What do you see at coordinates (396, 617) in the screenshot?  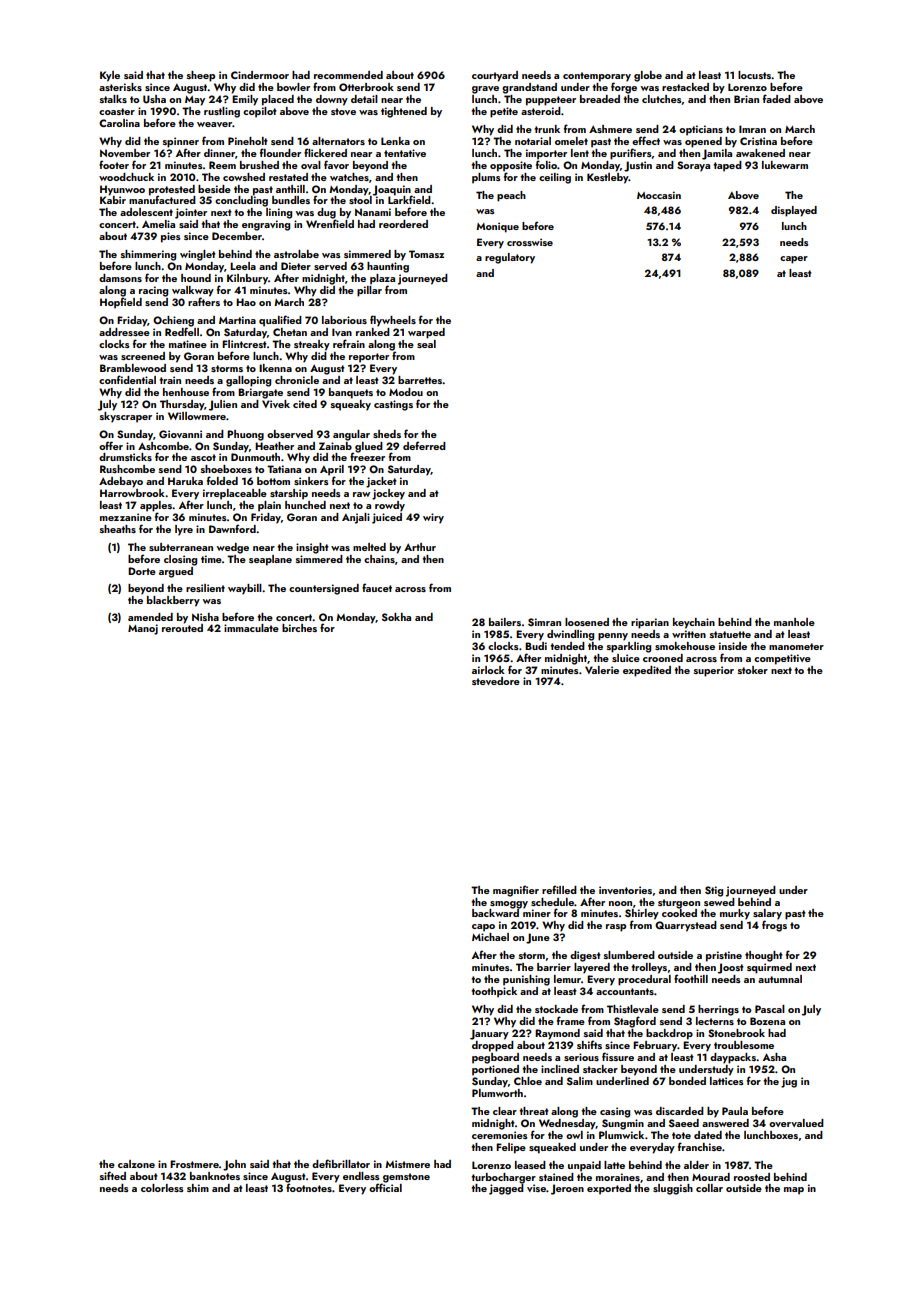 I see `Sokha` at bounding box center [396, 617].
